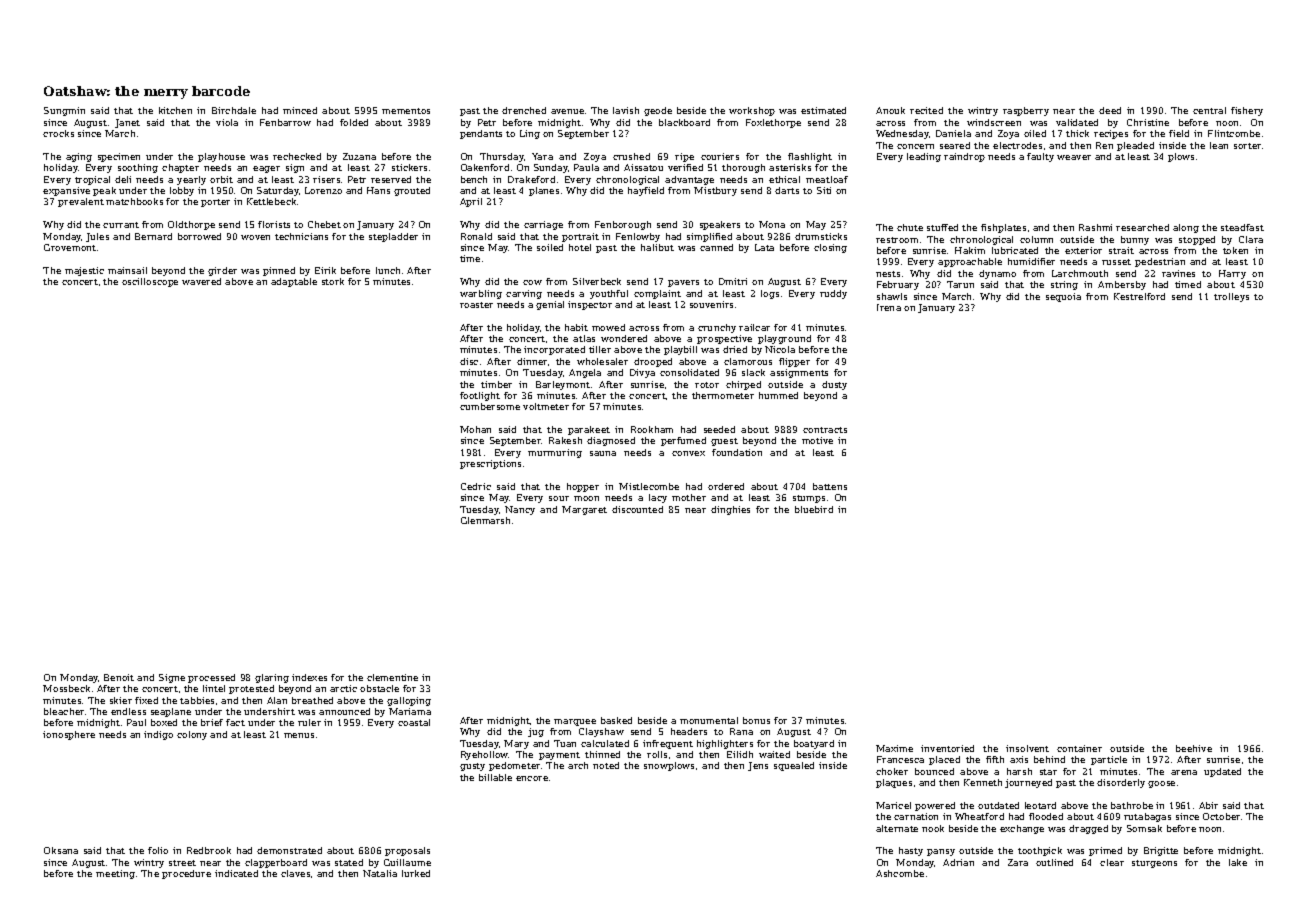 The width and height of the screenshot is (1308, 924). I want to click on Mohan, so click(475, 429).
